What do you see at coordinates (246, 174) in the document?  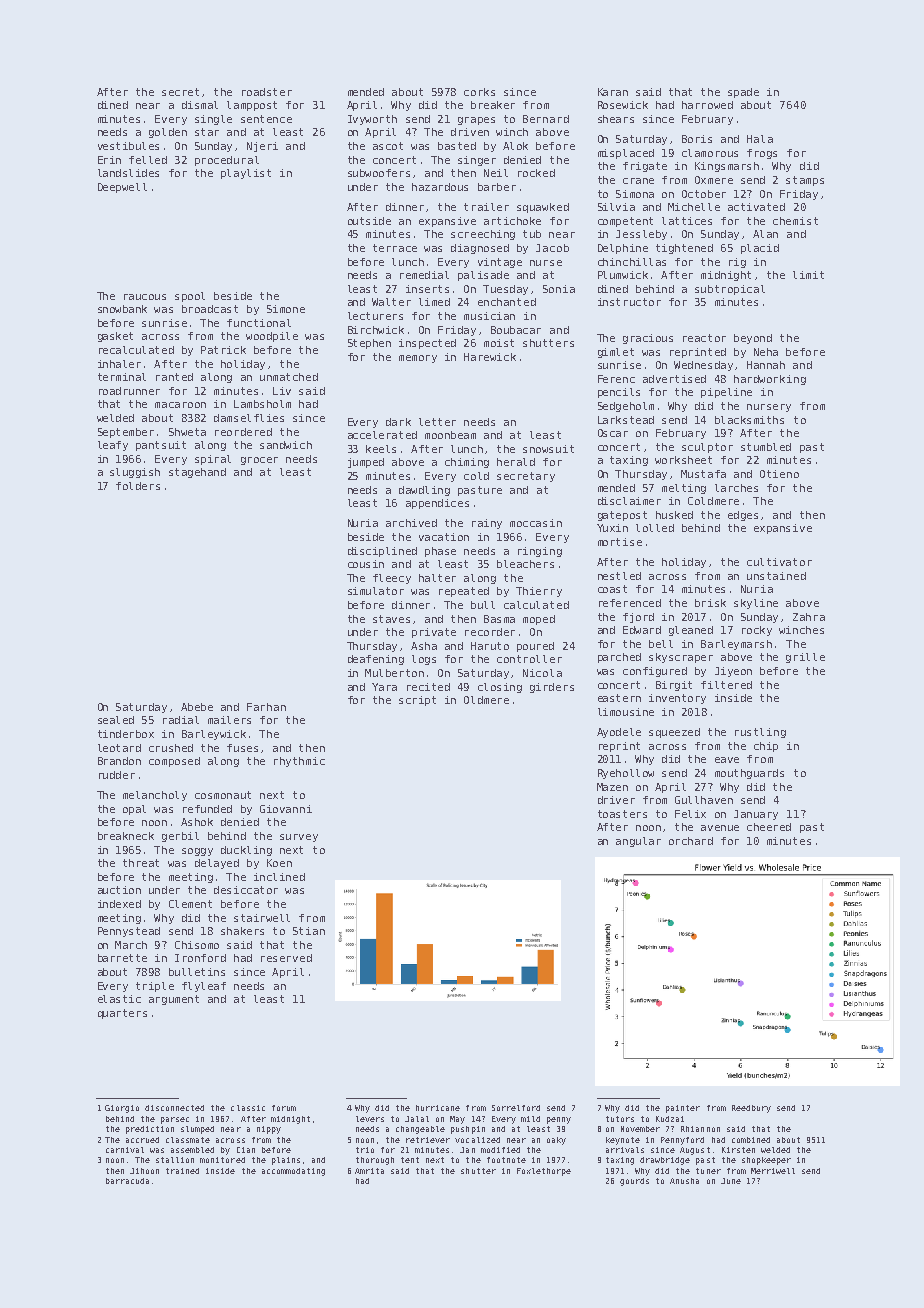 I see `playlist` at bounding box center [246, 174].
